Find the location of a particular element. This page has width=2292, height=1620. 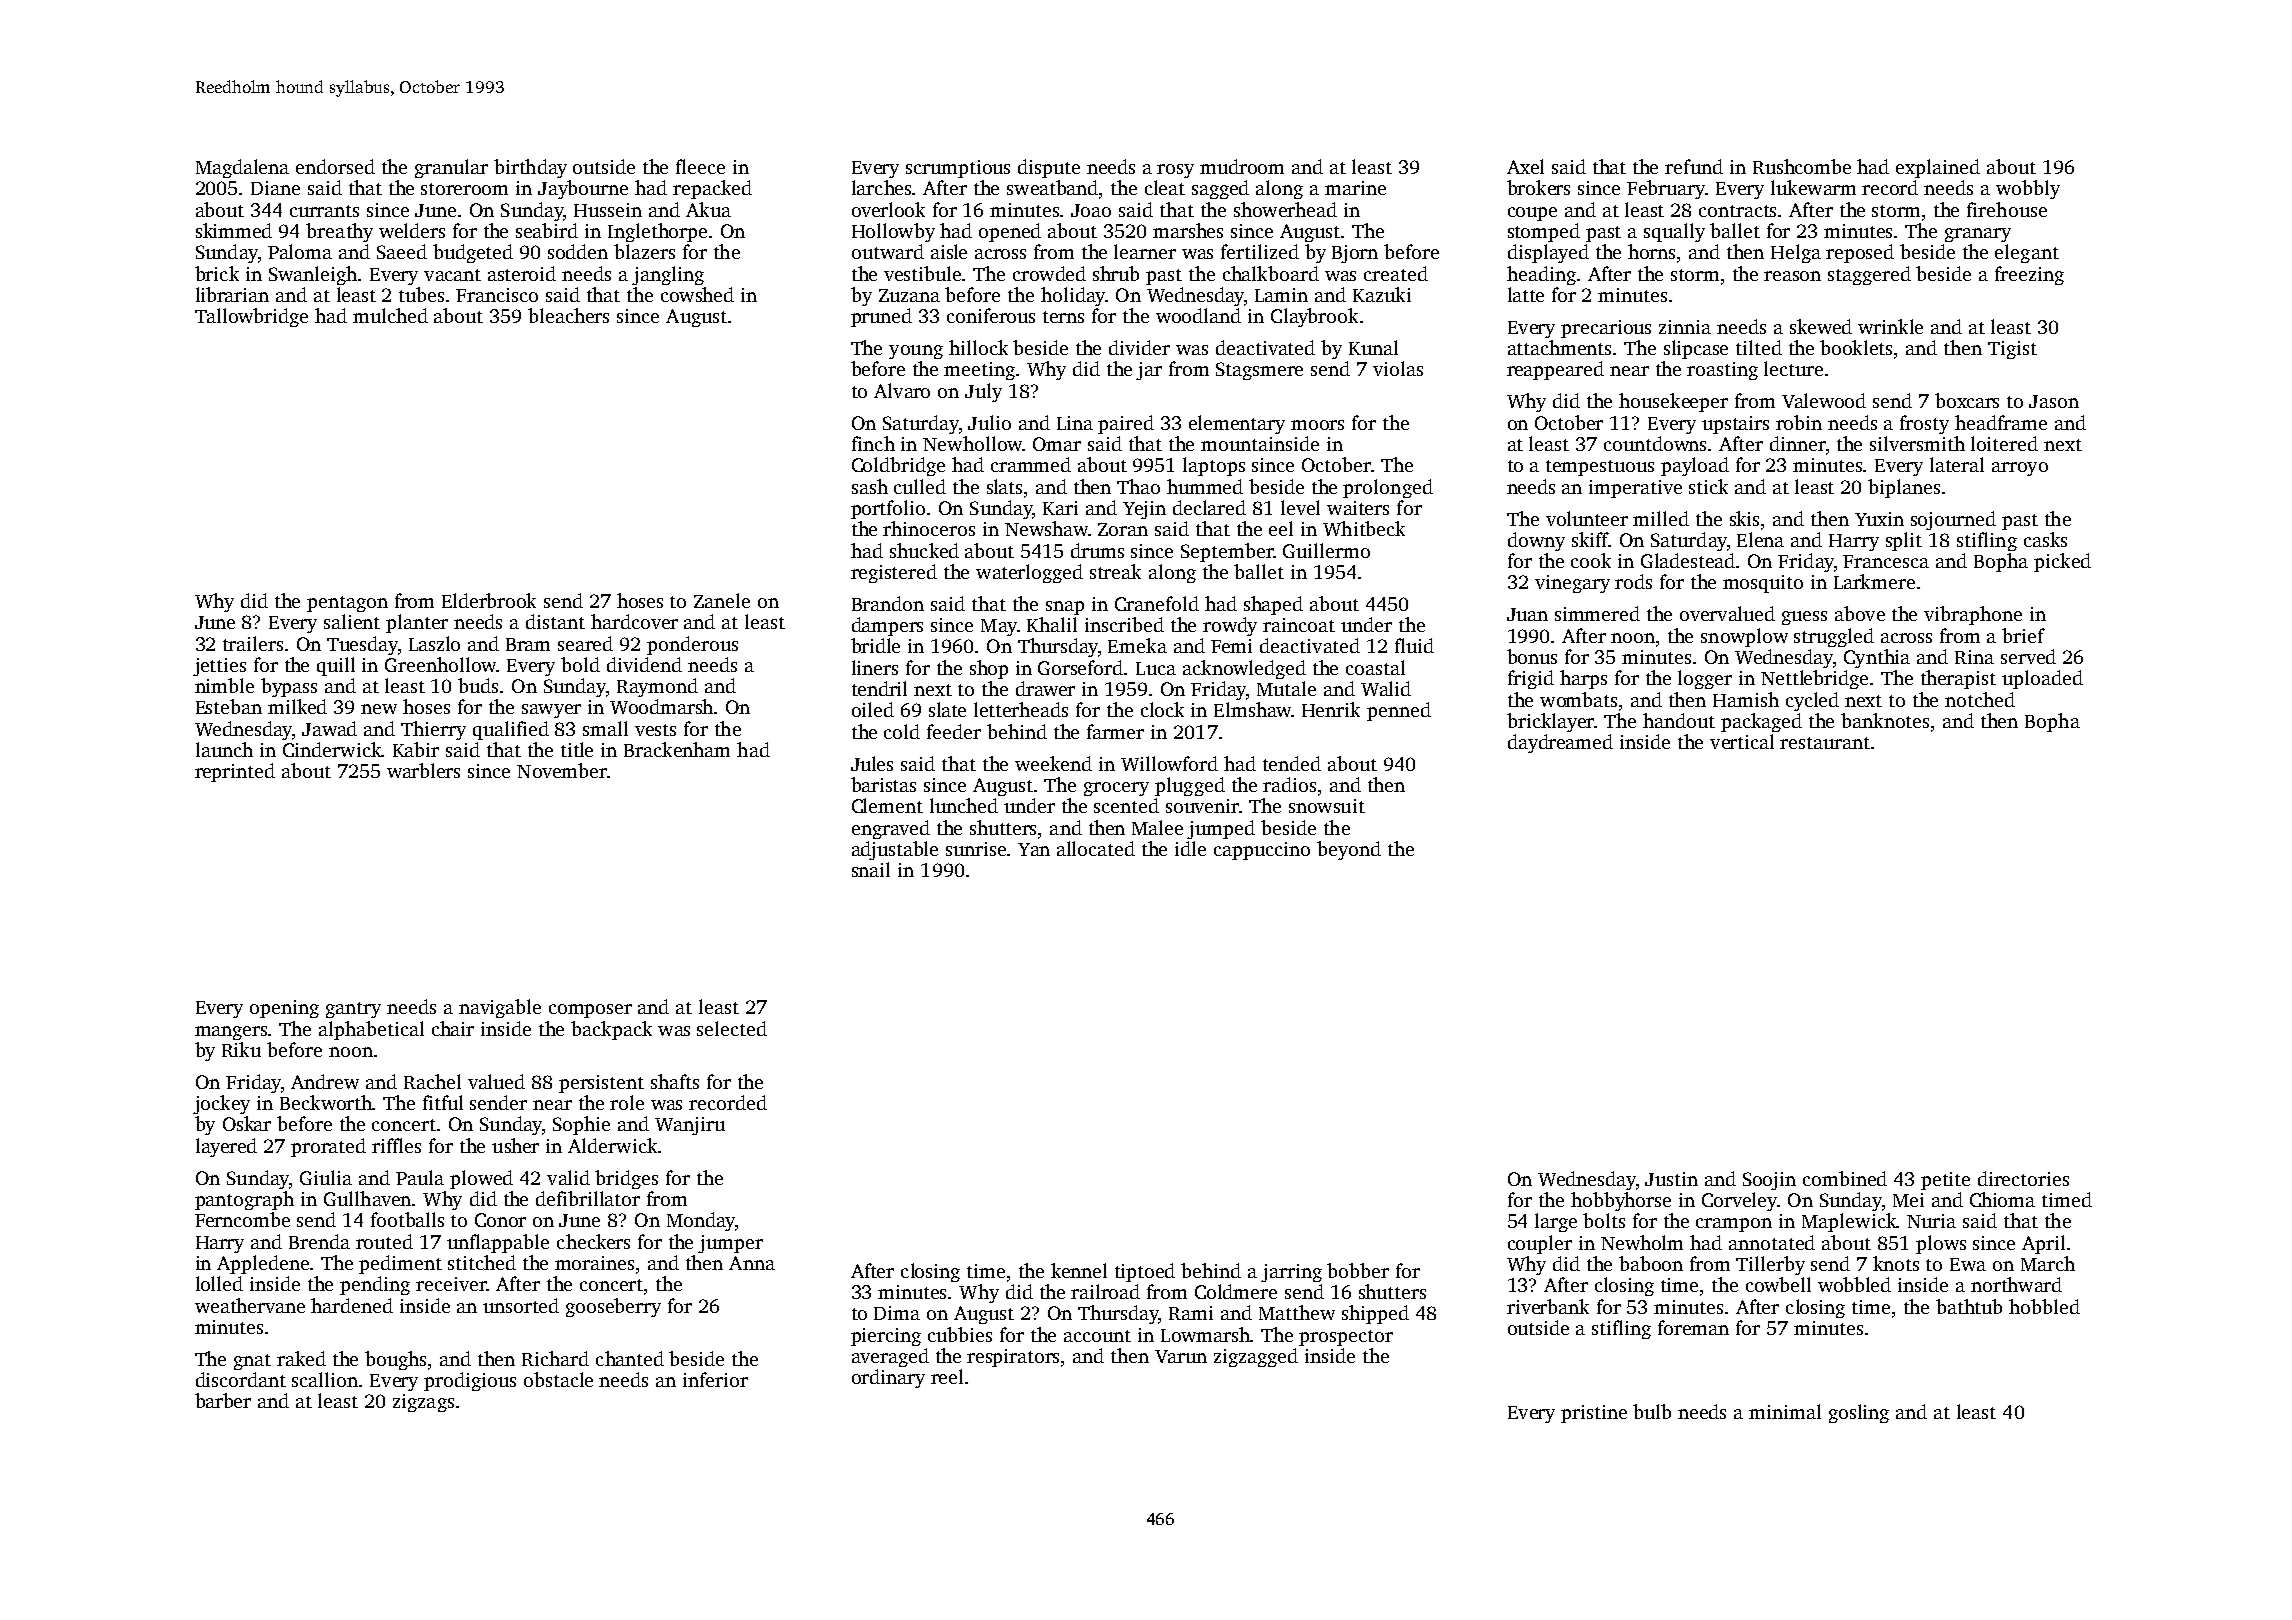

granular is located at coordinates (451, 168).
